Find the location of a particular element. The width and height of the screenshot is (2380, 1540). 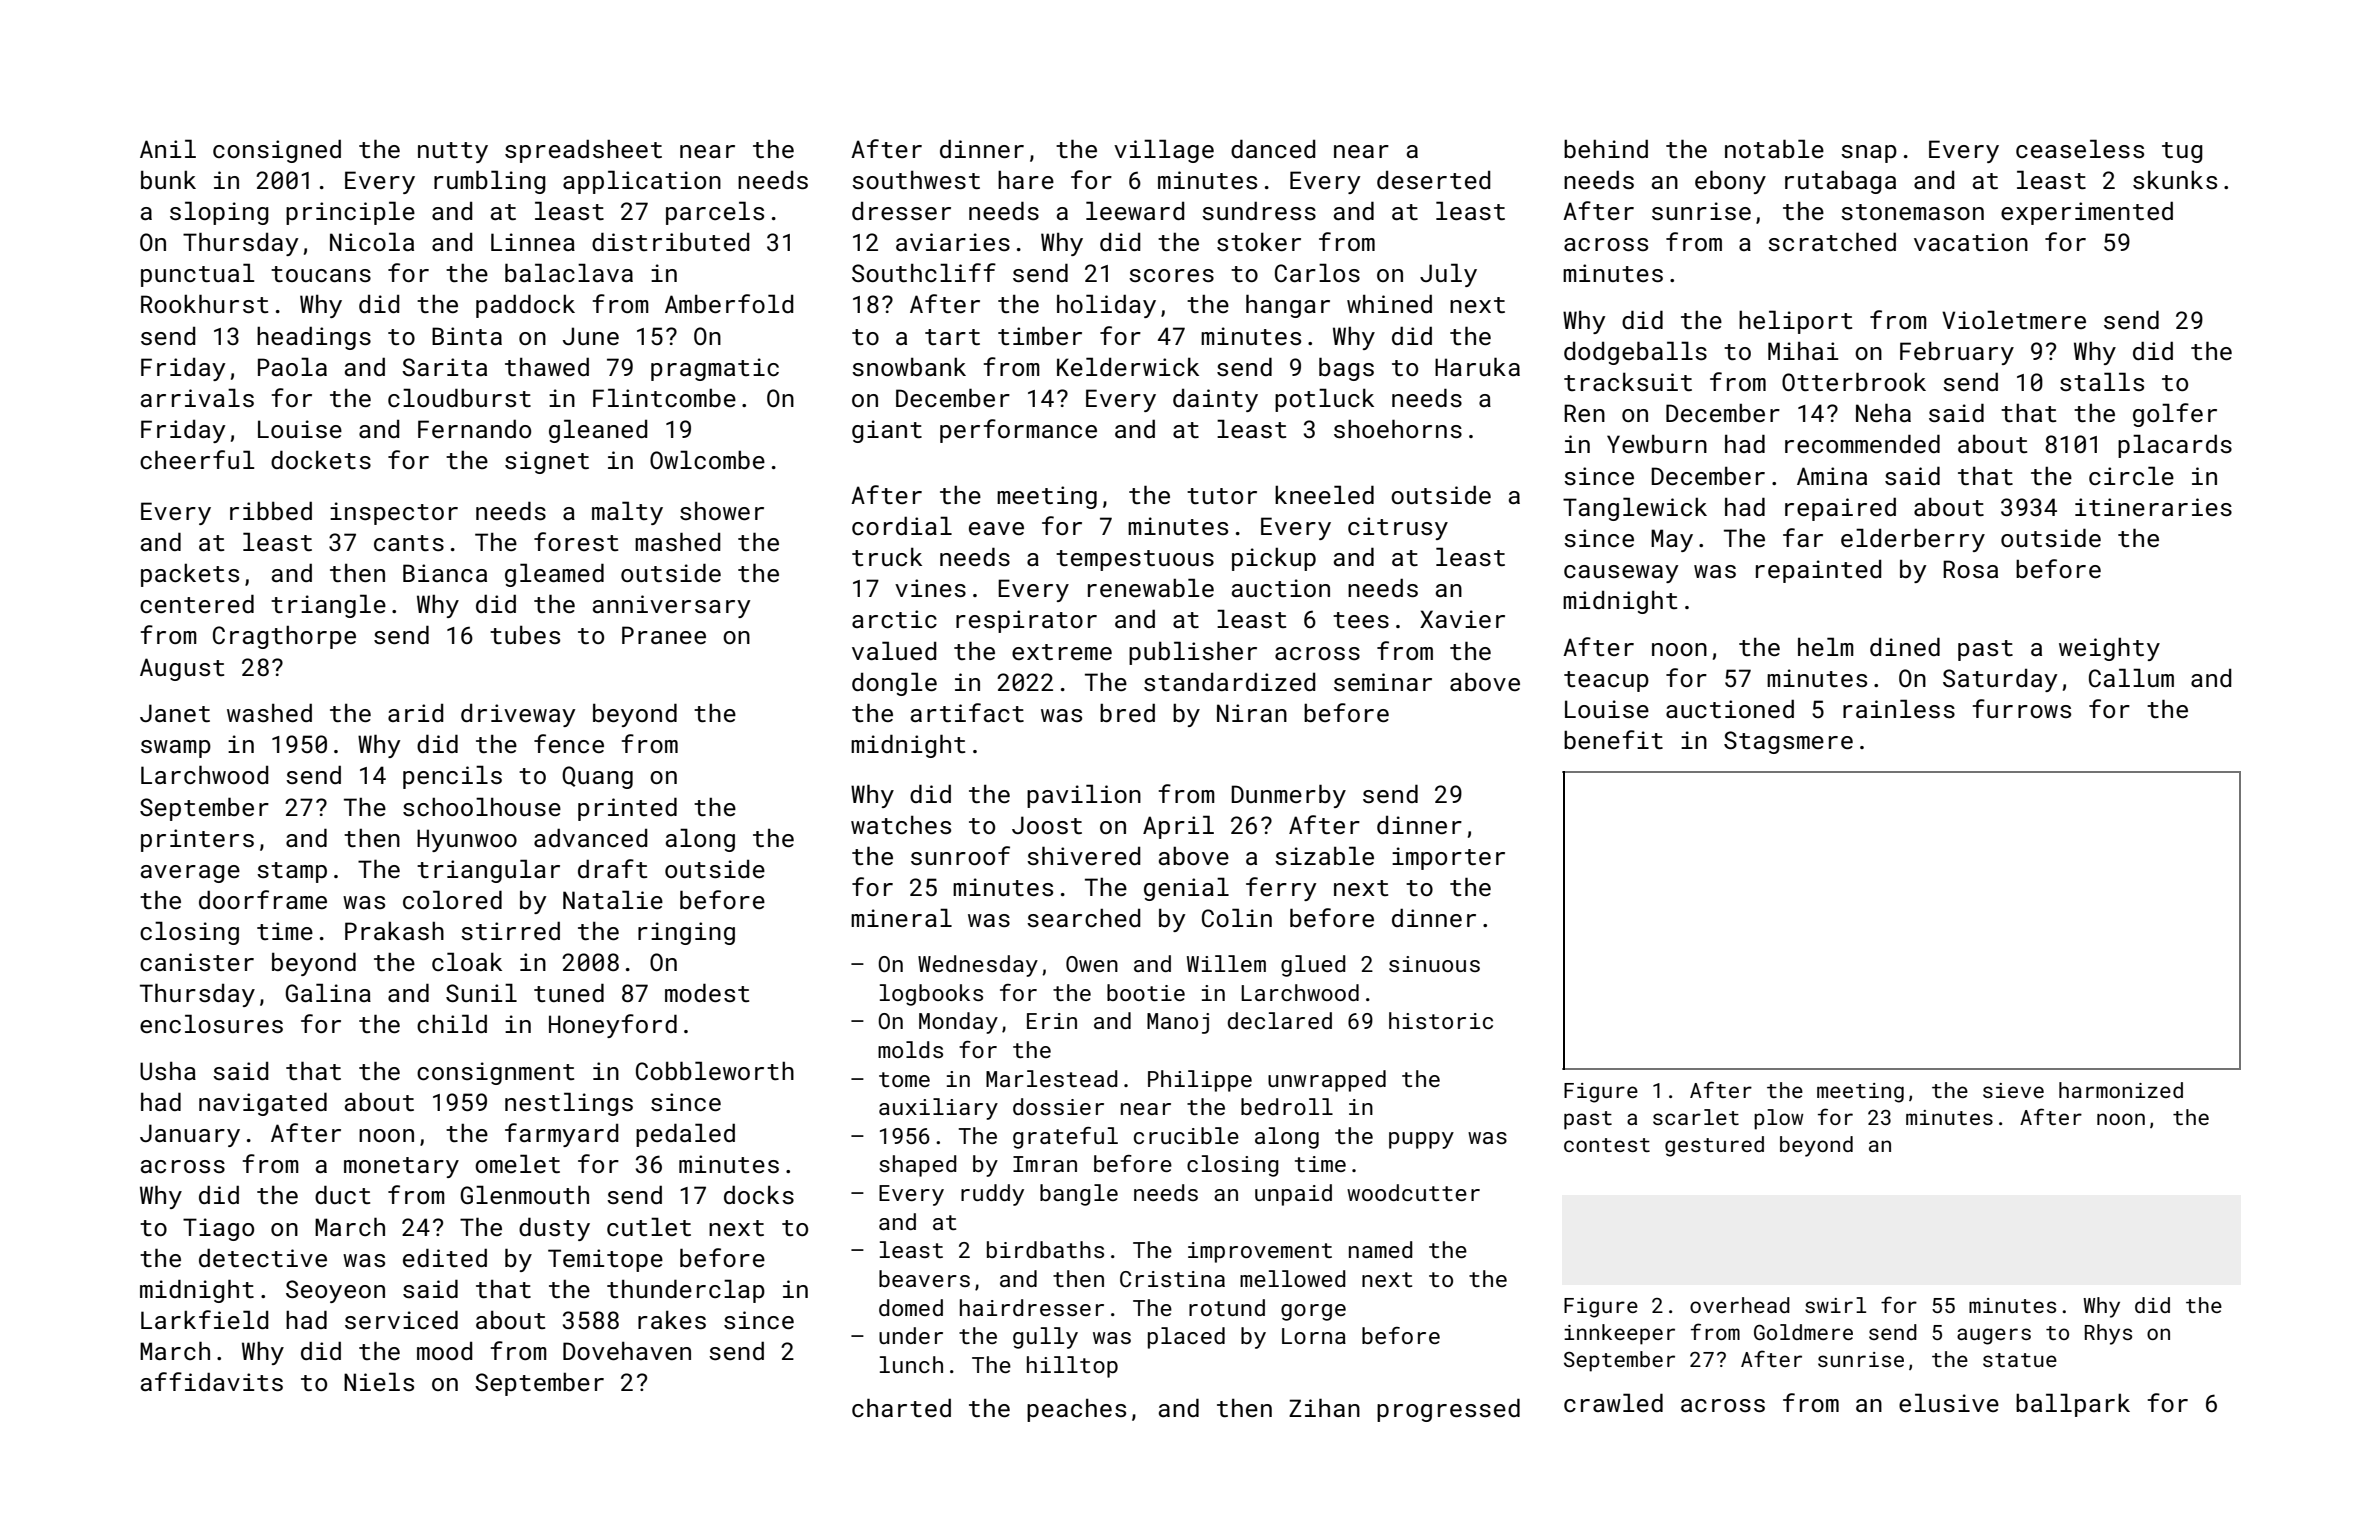

pavilion is located at coordinates (1084, 796).
